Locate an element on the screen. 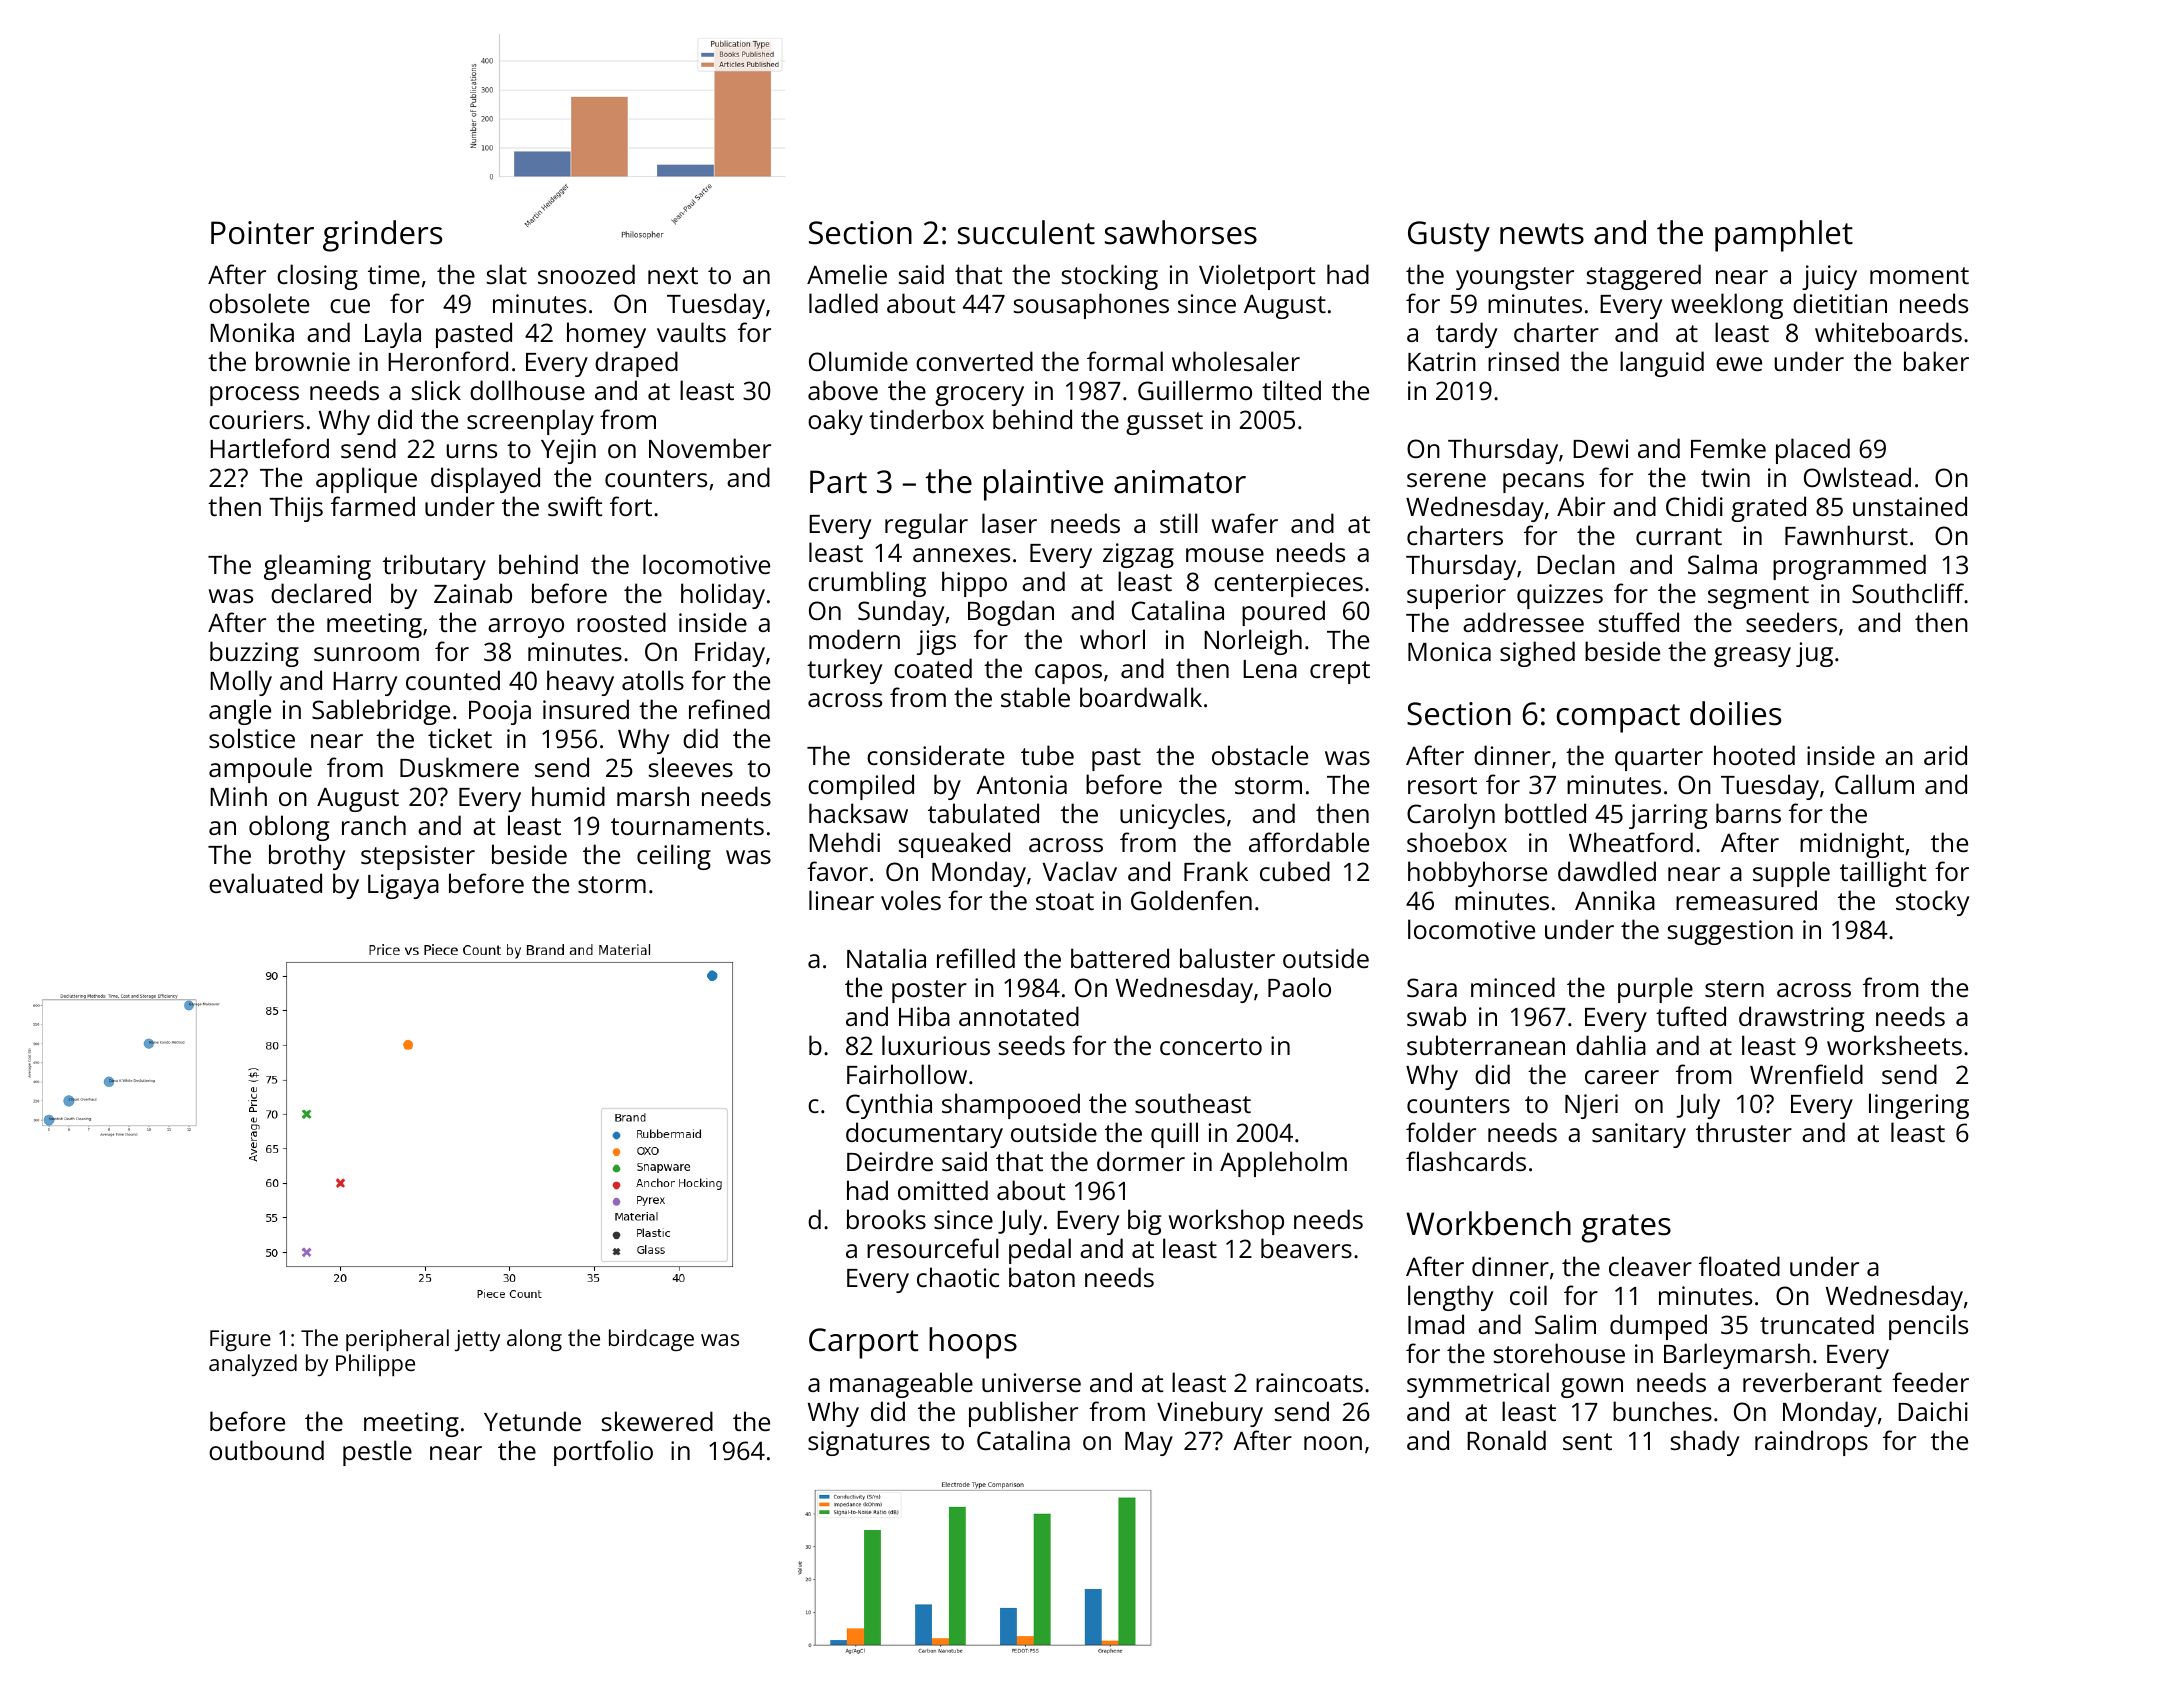 The image size is (2178, 1683). Figure is located at coordinates (240, 1340).
